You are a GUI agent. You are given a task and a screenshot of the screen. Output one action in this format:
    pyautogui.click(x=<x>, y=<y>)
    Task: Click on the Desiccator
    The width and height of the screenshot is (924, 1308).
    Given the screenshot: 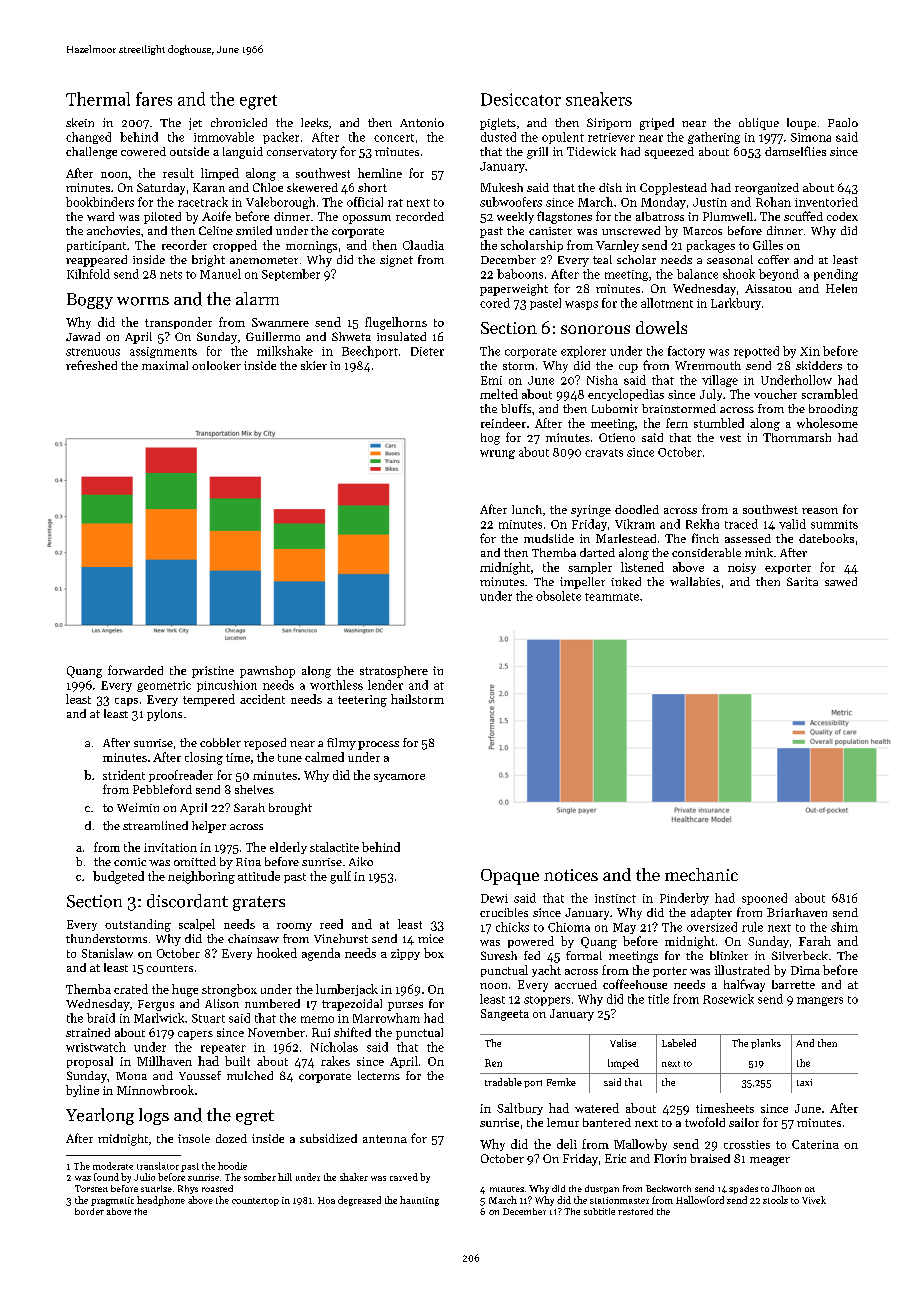 What is the action you would take?
    pyautogui.click(x=521, y=99)
